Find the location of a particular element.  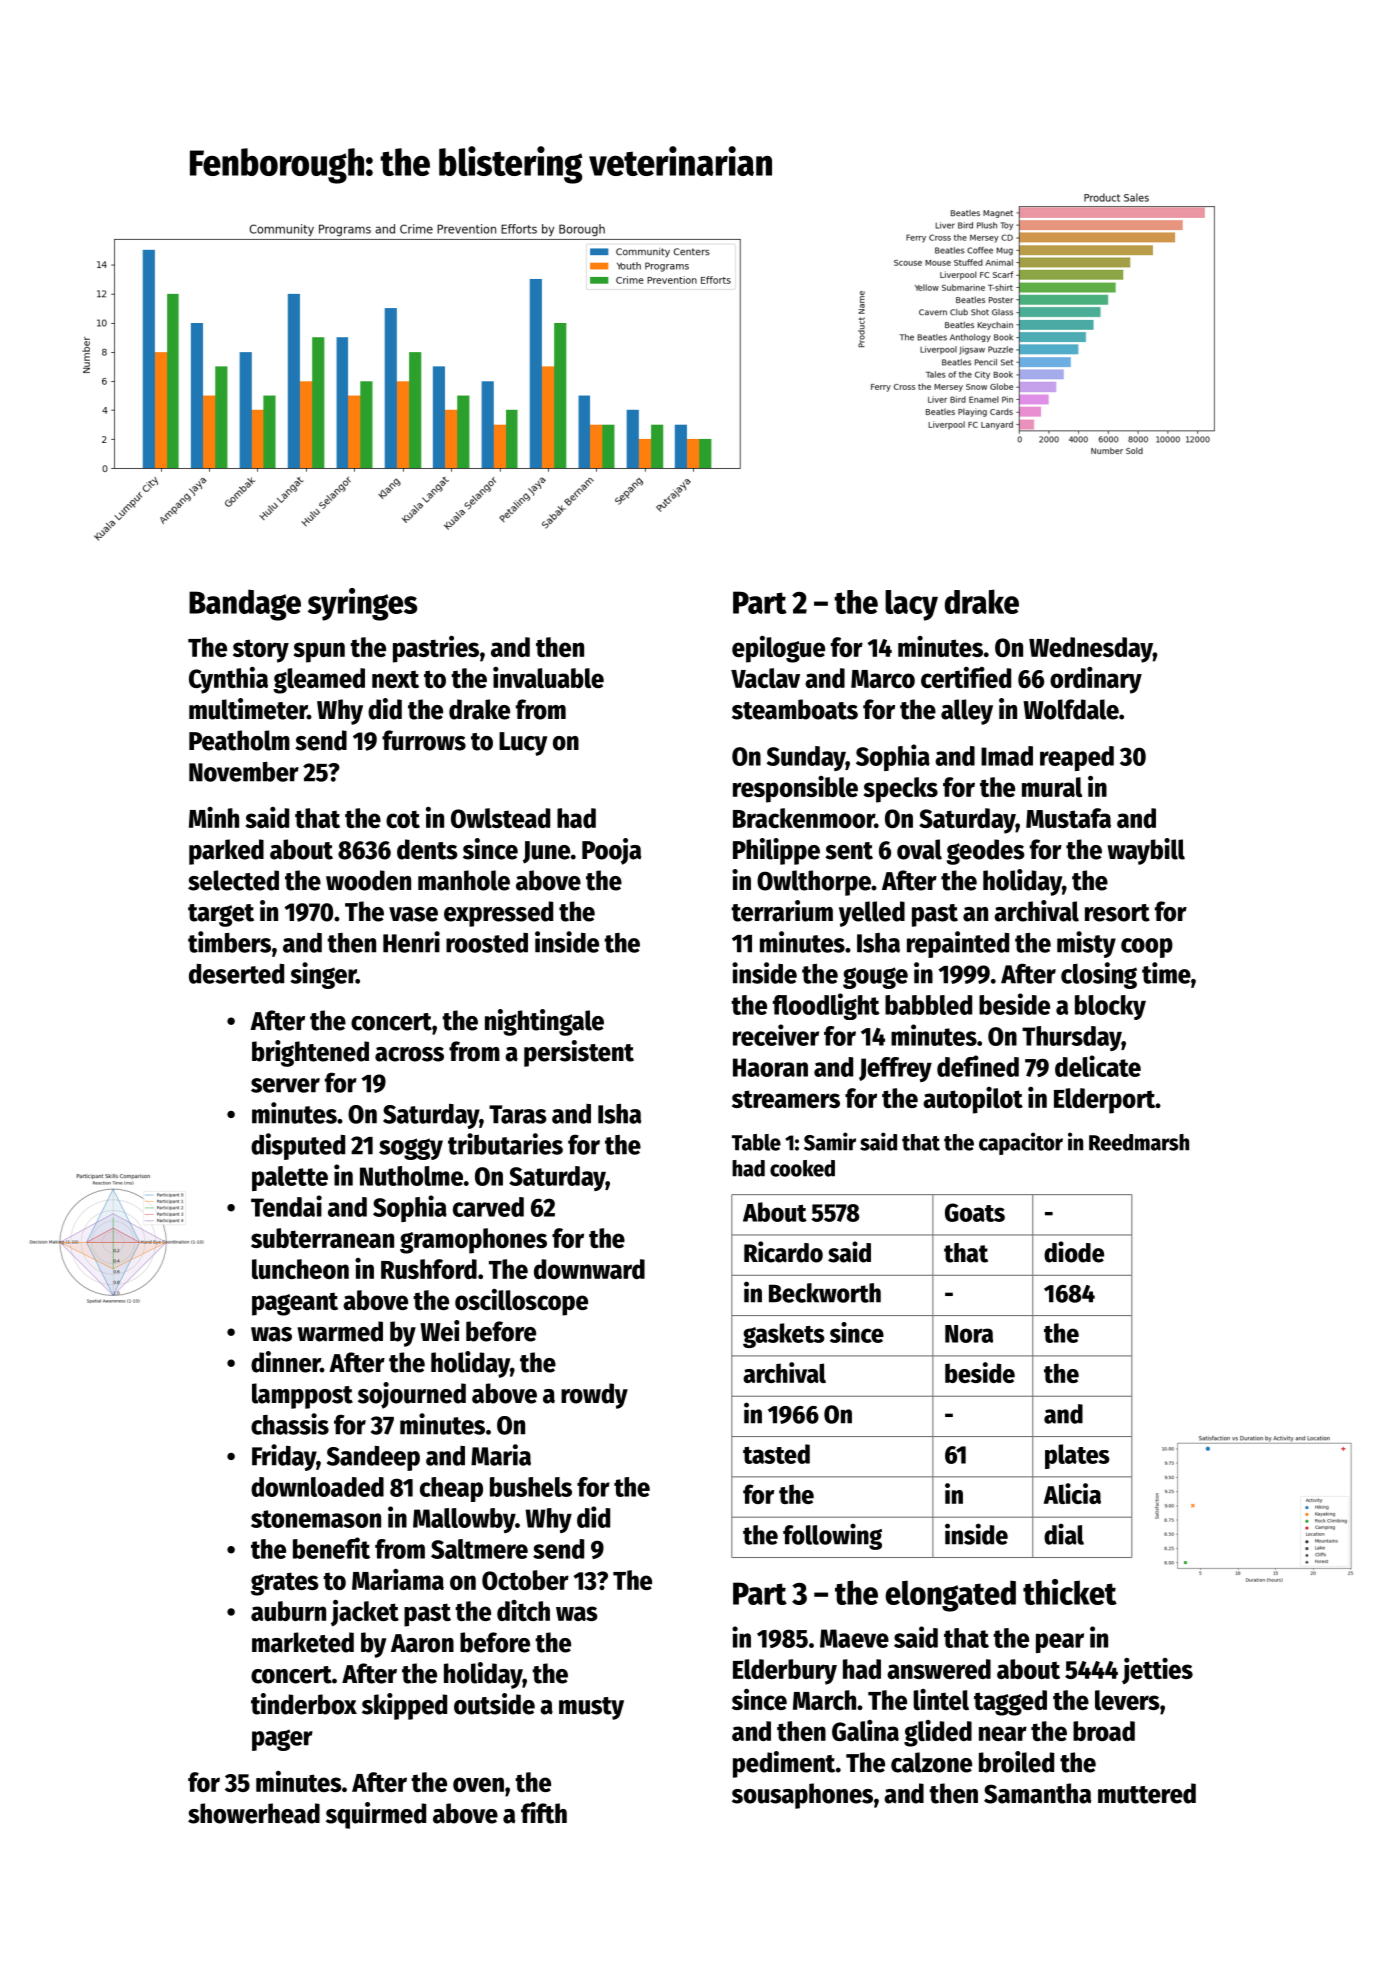

marketed is located at coordinates (303, 1642).
